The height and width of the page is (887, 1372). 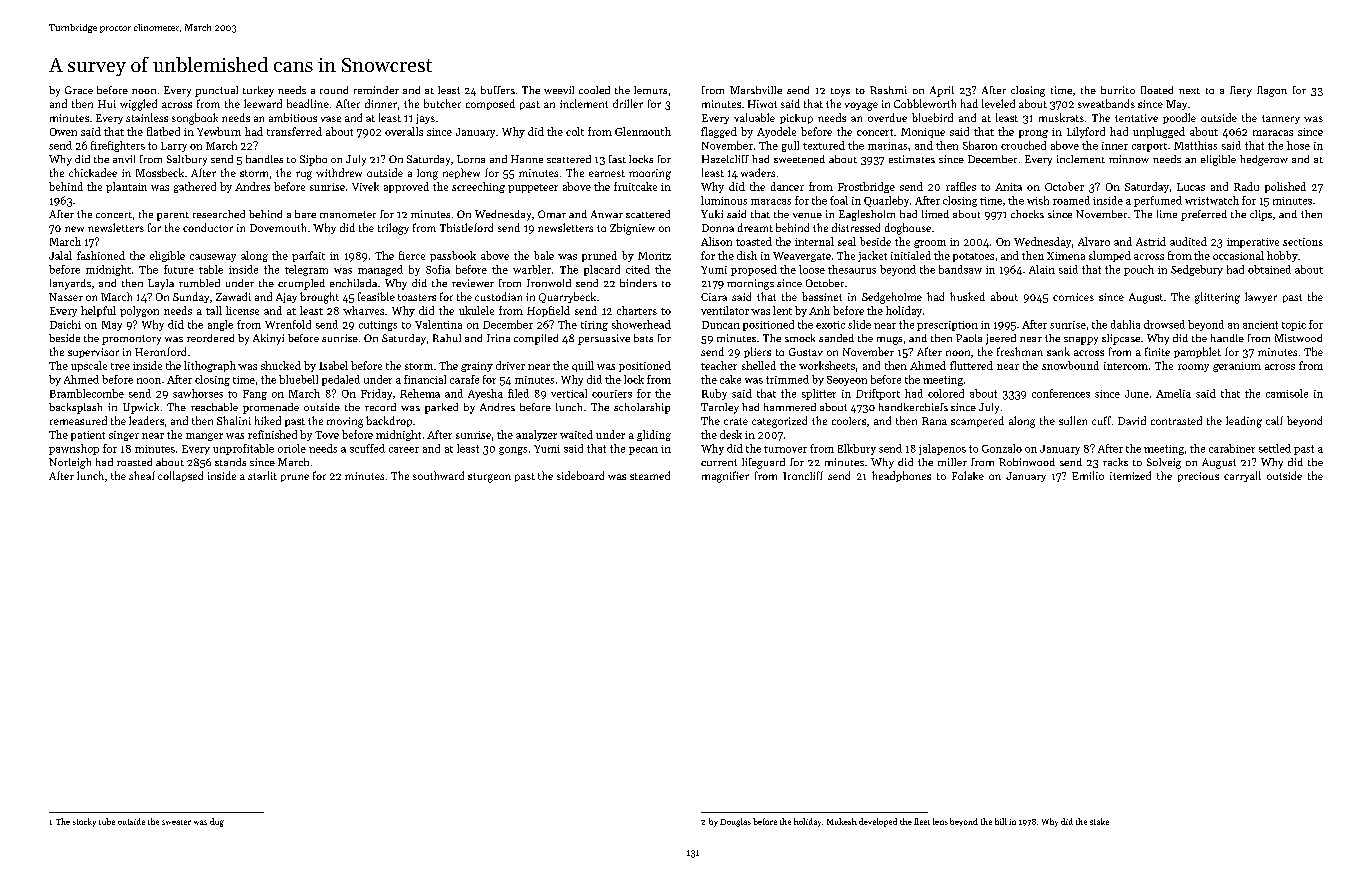 I want to click on flagon, so click(x=1272, y=91).
